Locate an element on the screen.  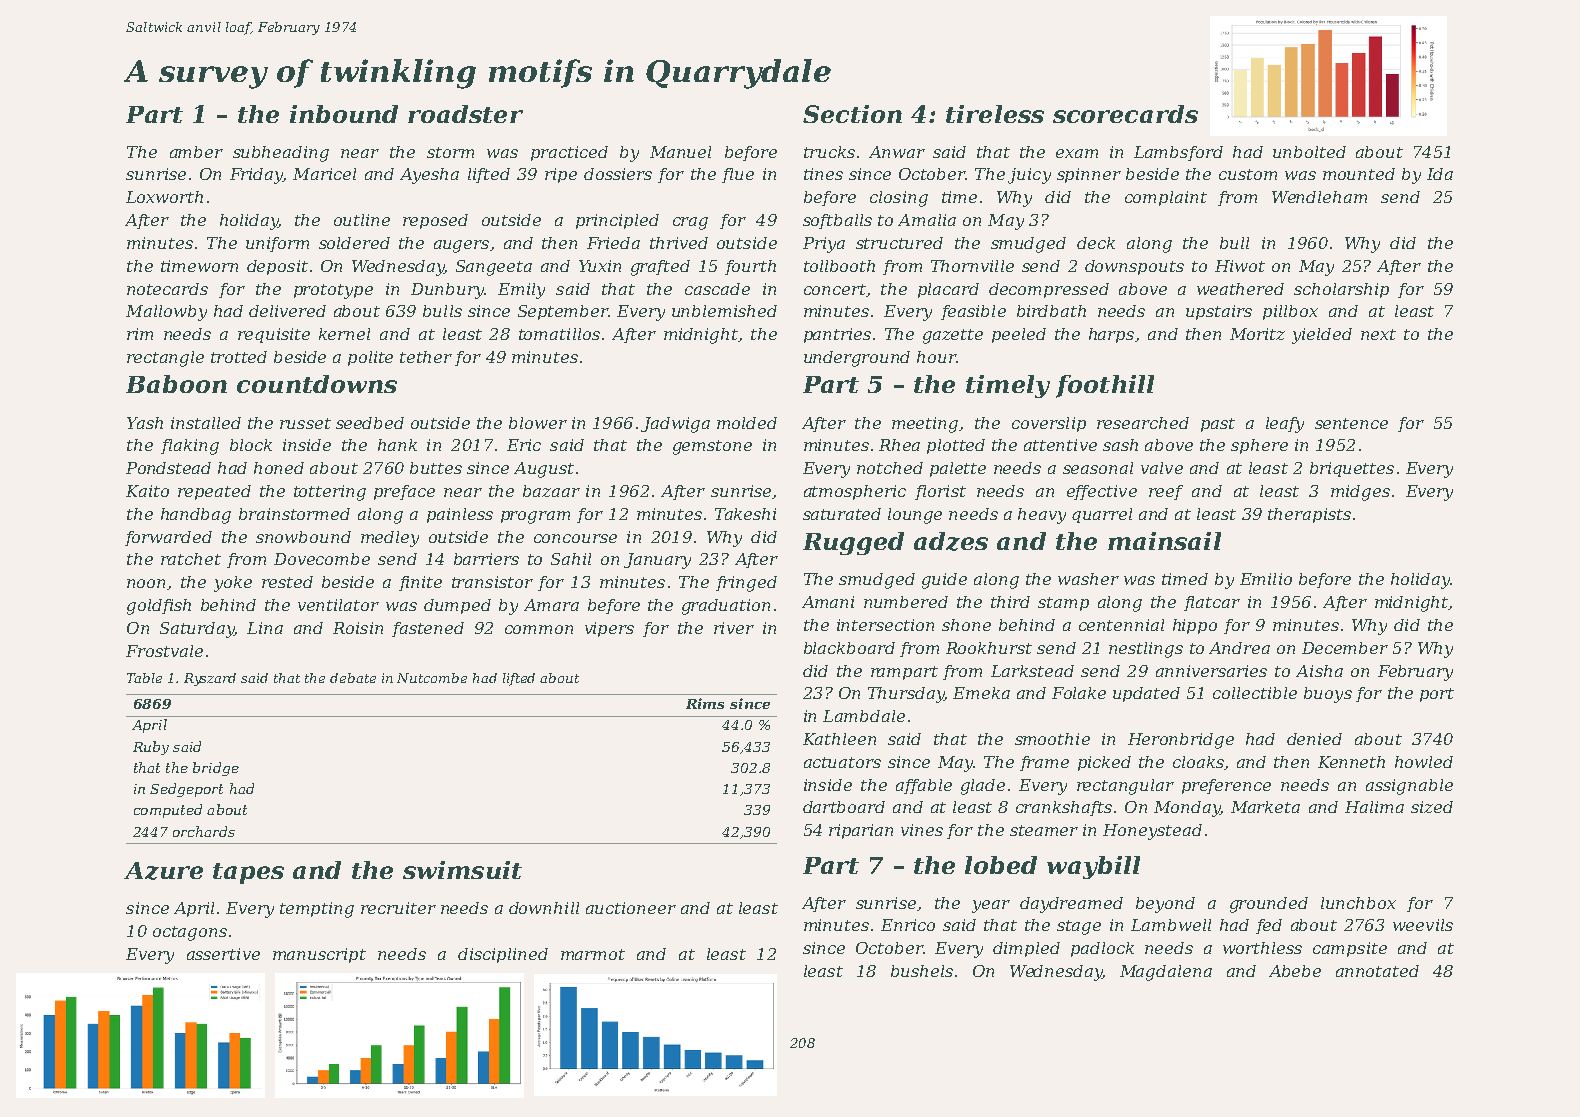
foothill is located at coordinates (1105, 386).
